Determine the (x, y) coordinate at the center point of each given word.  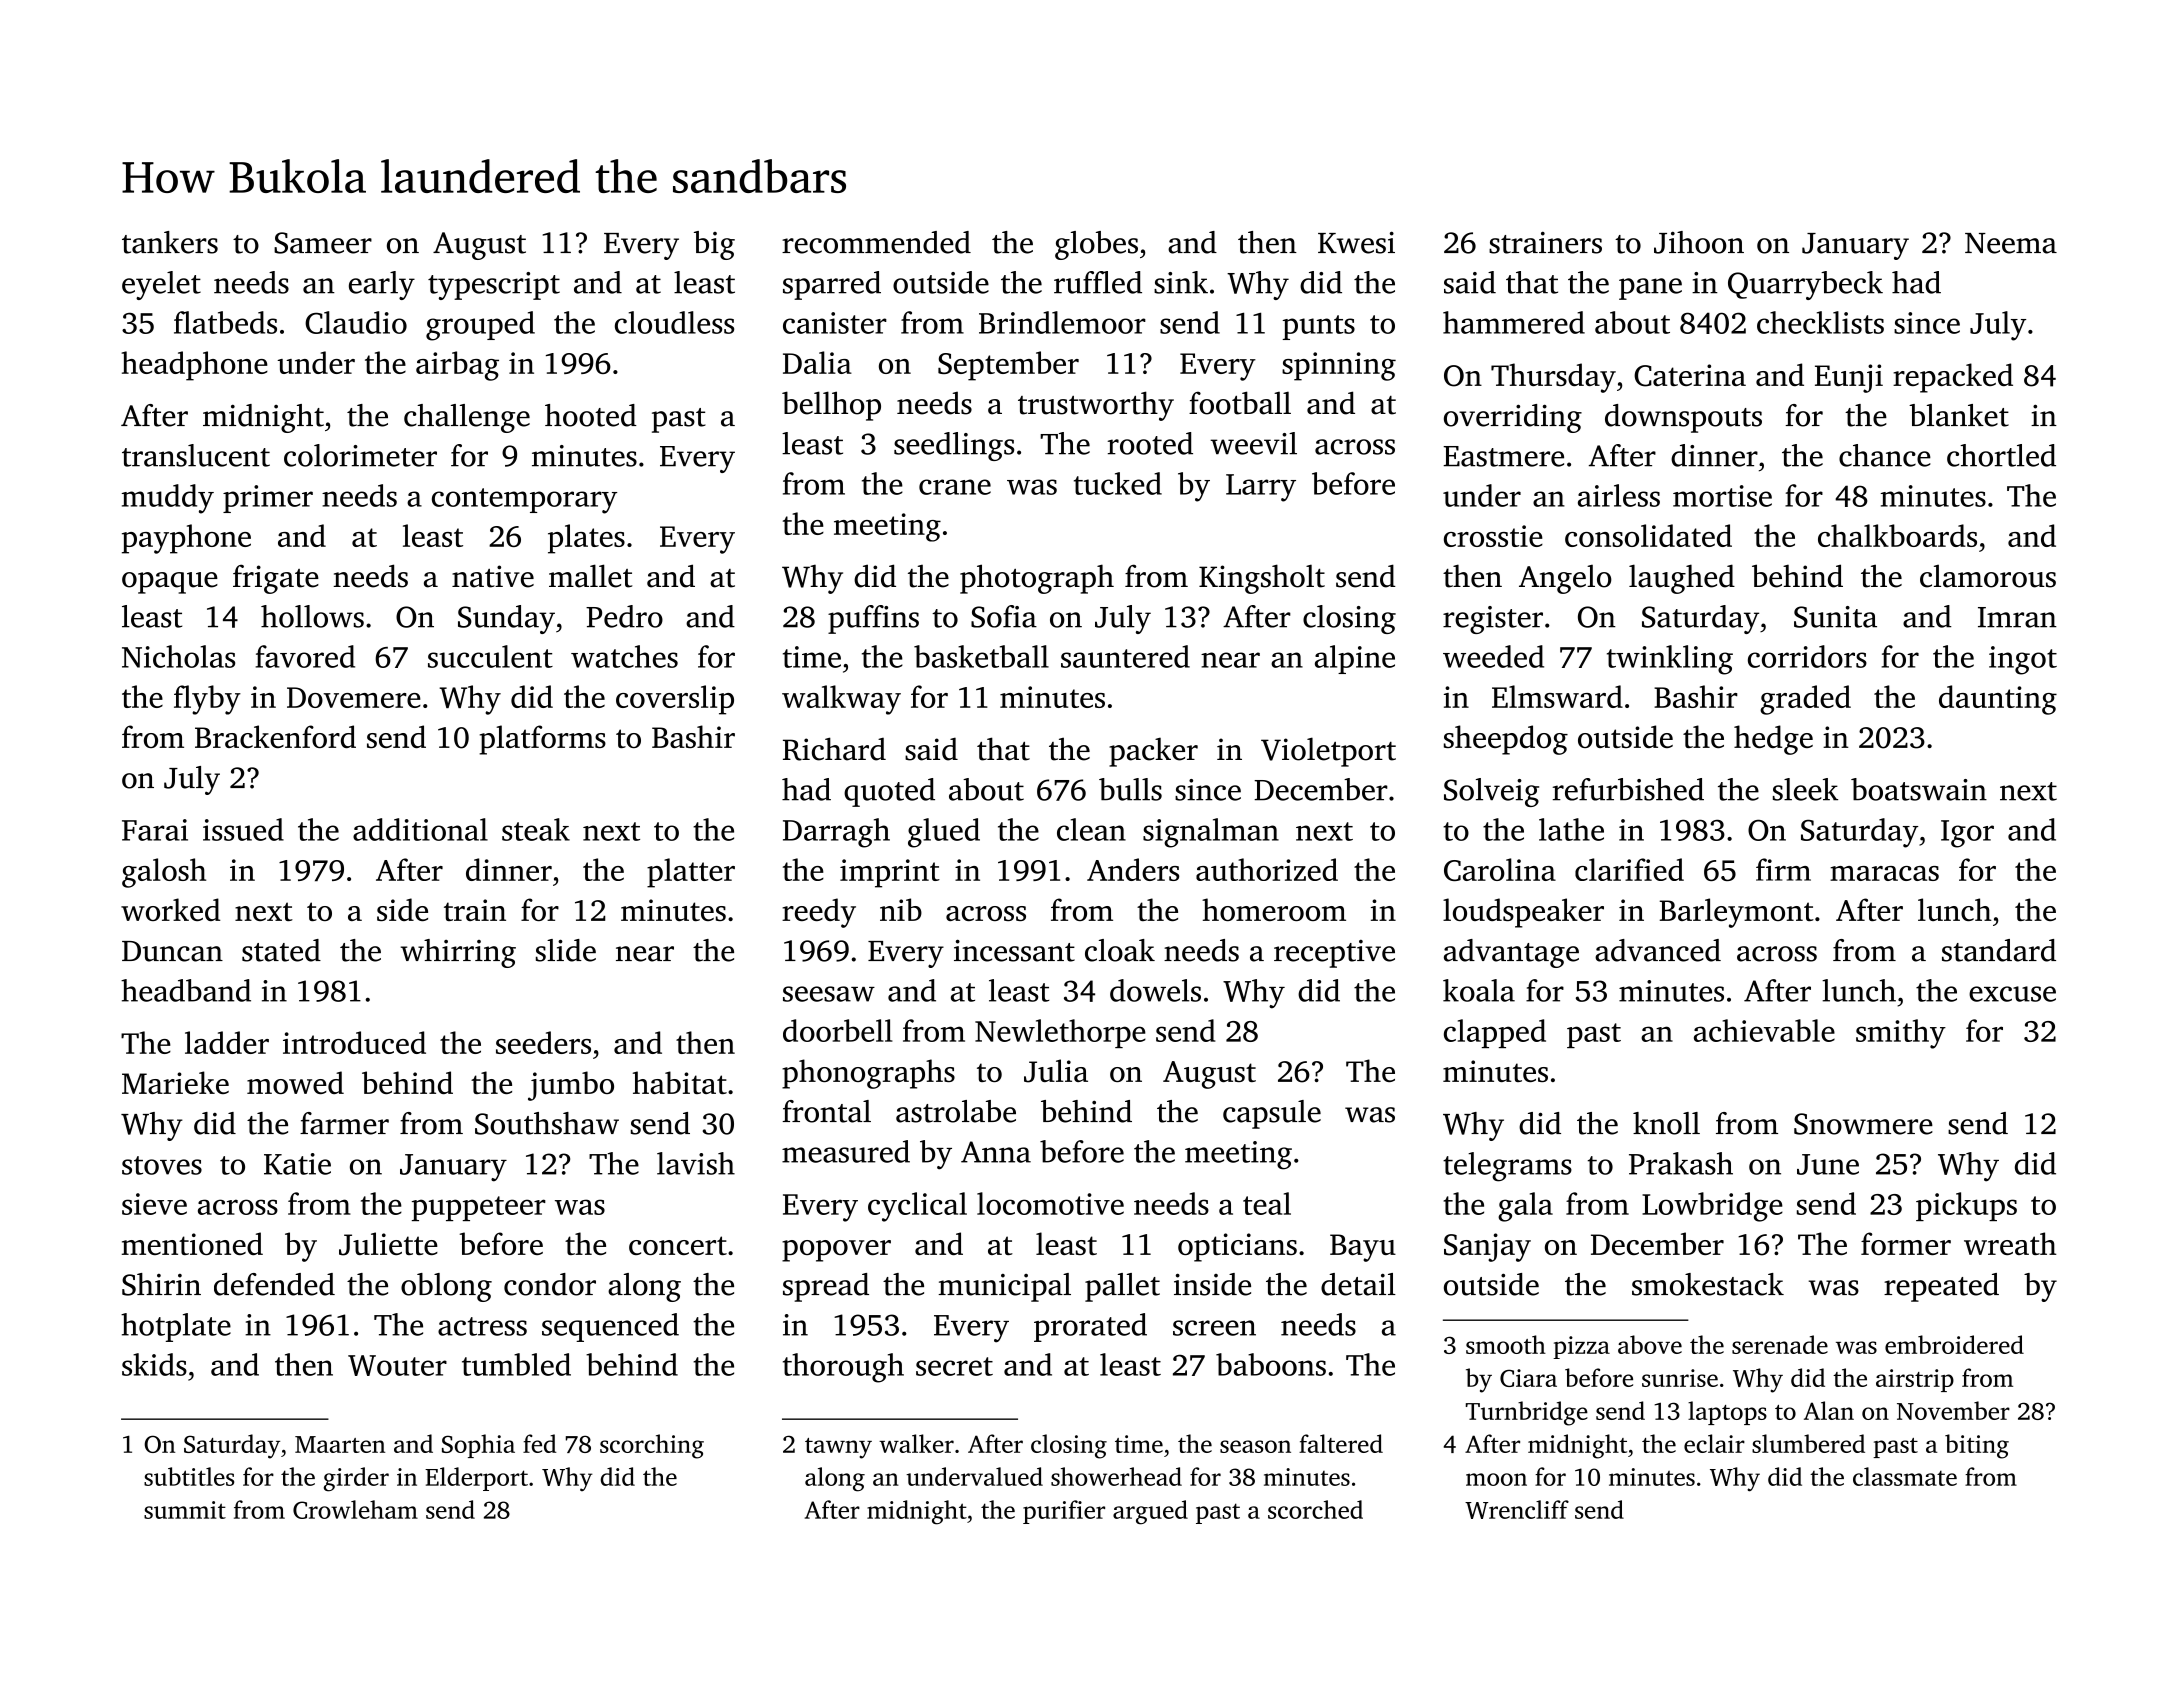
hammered (1514, 322)
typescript (494, 286)
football (1240, 403)
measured (846, 1151)
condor (550, 1284)
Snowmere (1863, 1124)
